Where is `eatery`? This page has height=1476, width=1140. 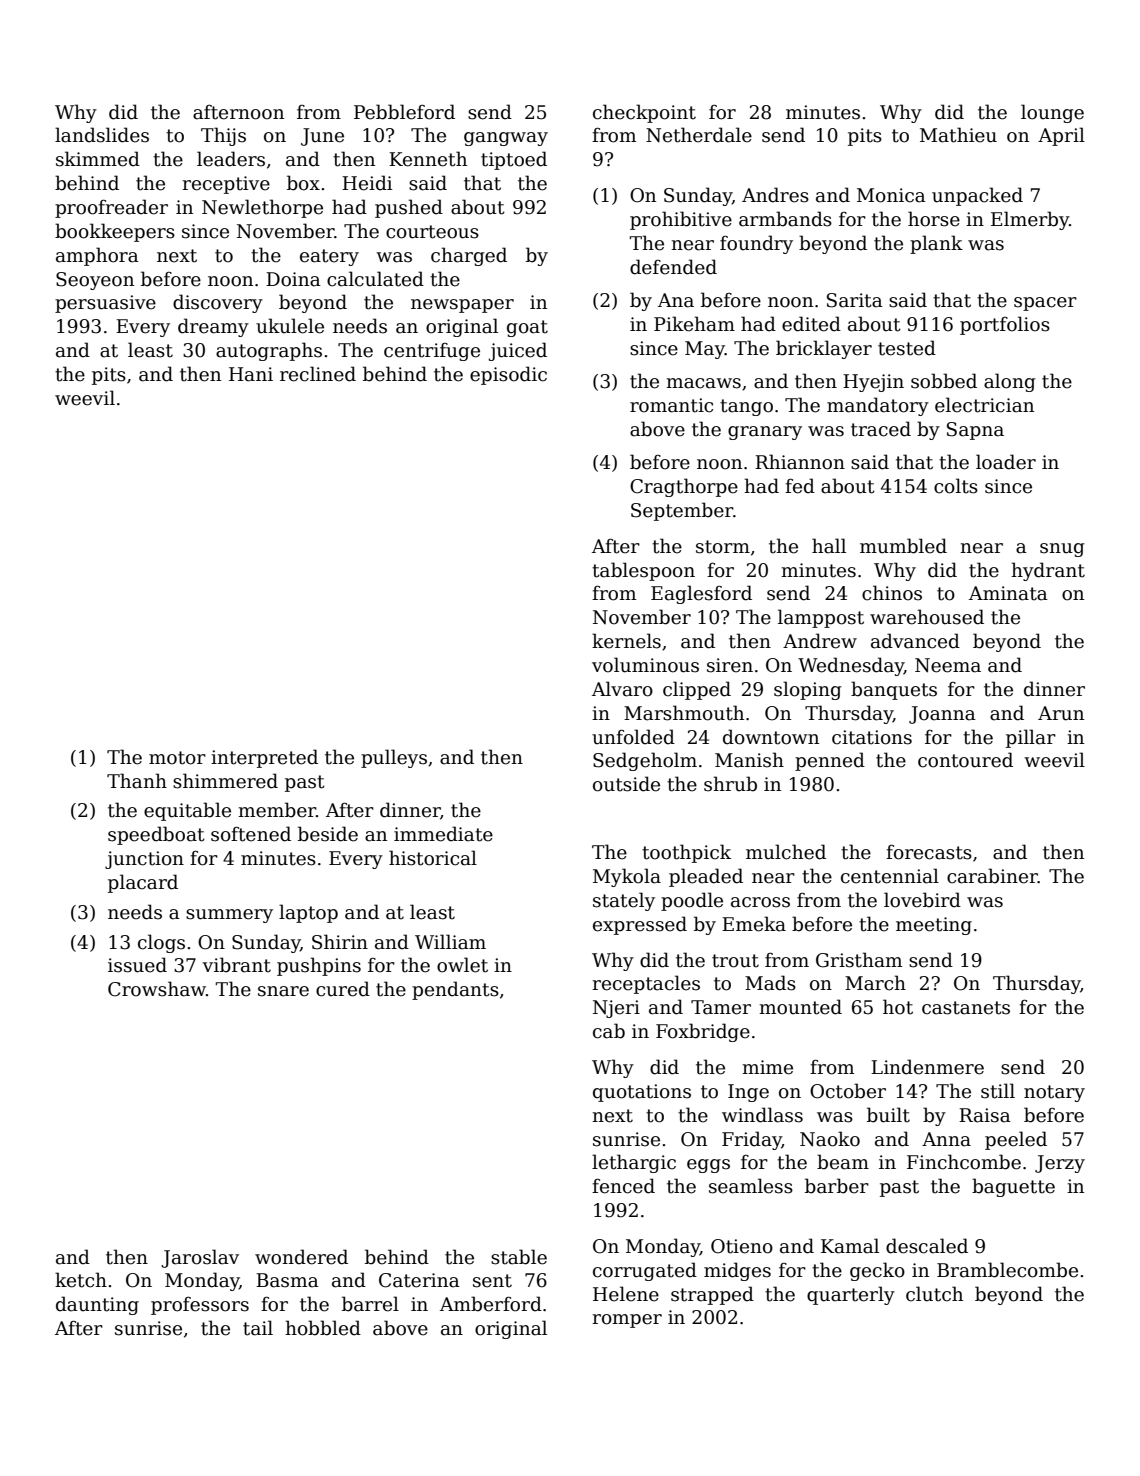 eatery is located at coordinates (329, 257).
